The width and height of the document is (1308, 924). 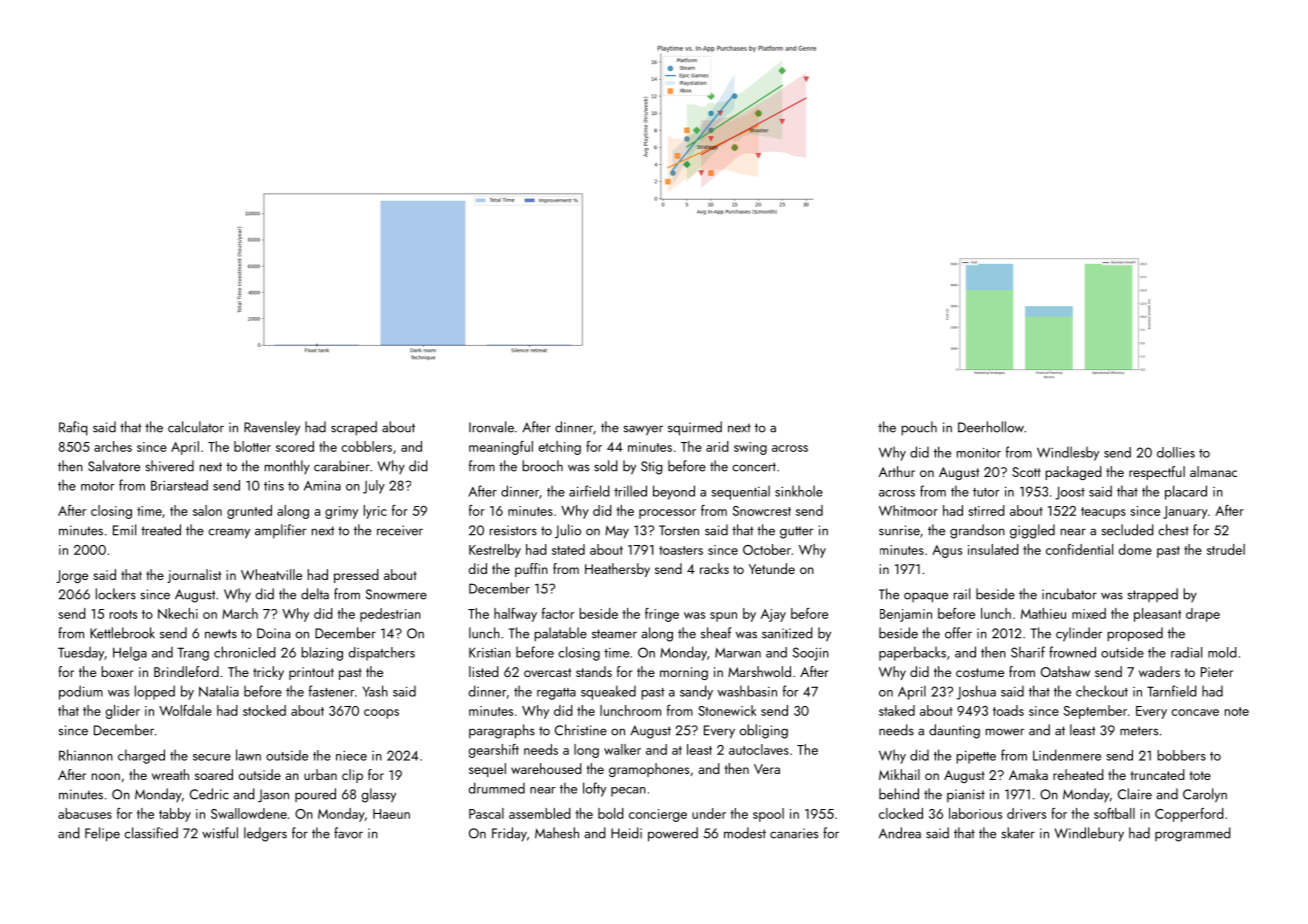 I want to click on Copperford, so click(x=1189, y=815).
